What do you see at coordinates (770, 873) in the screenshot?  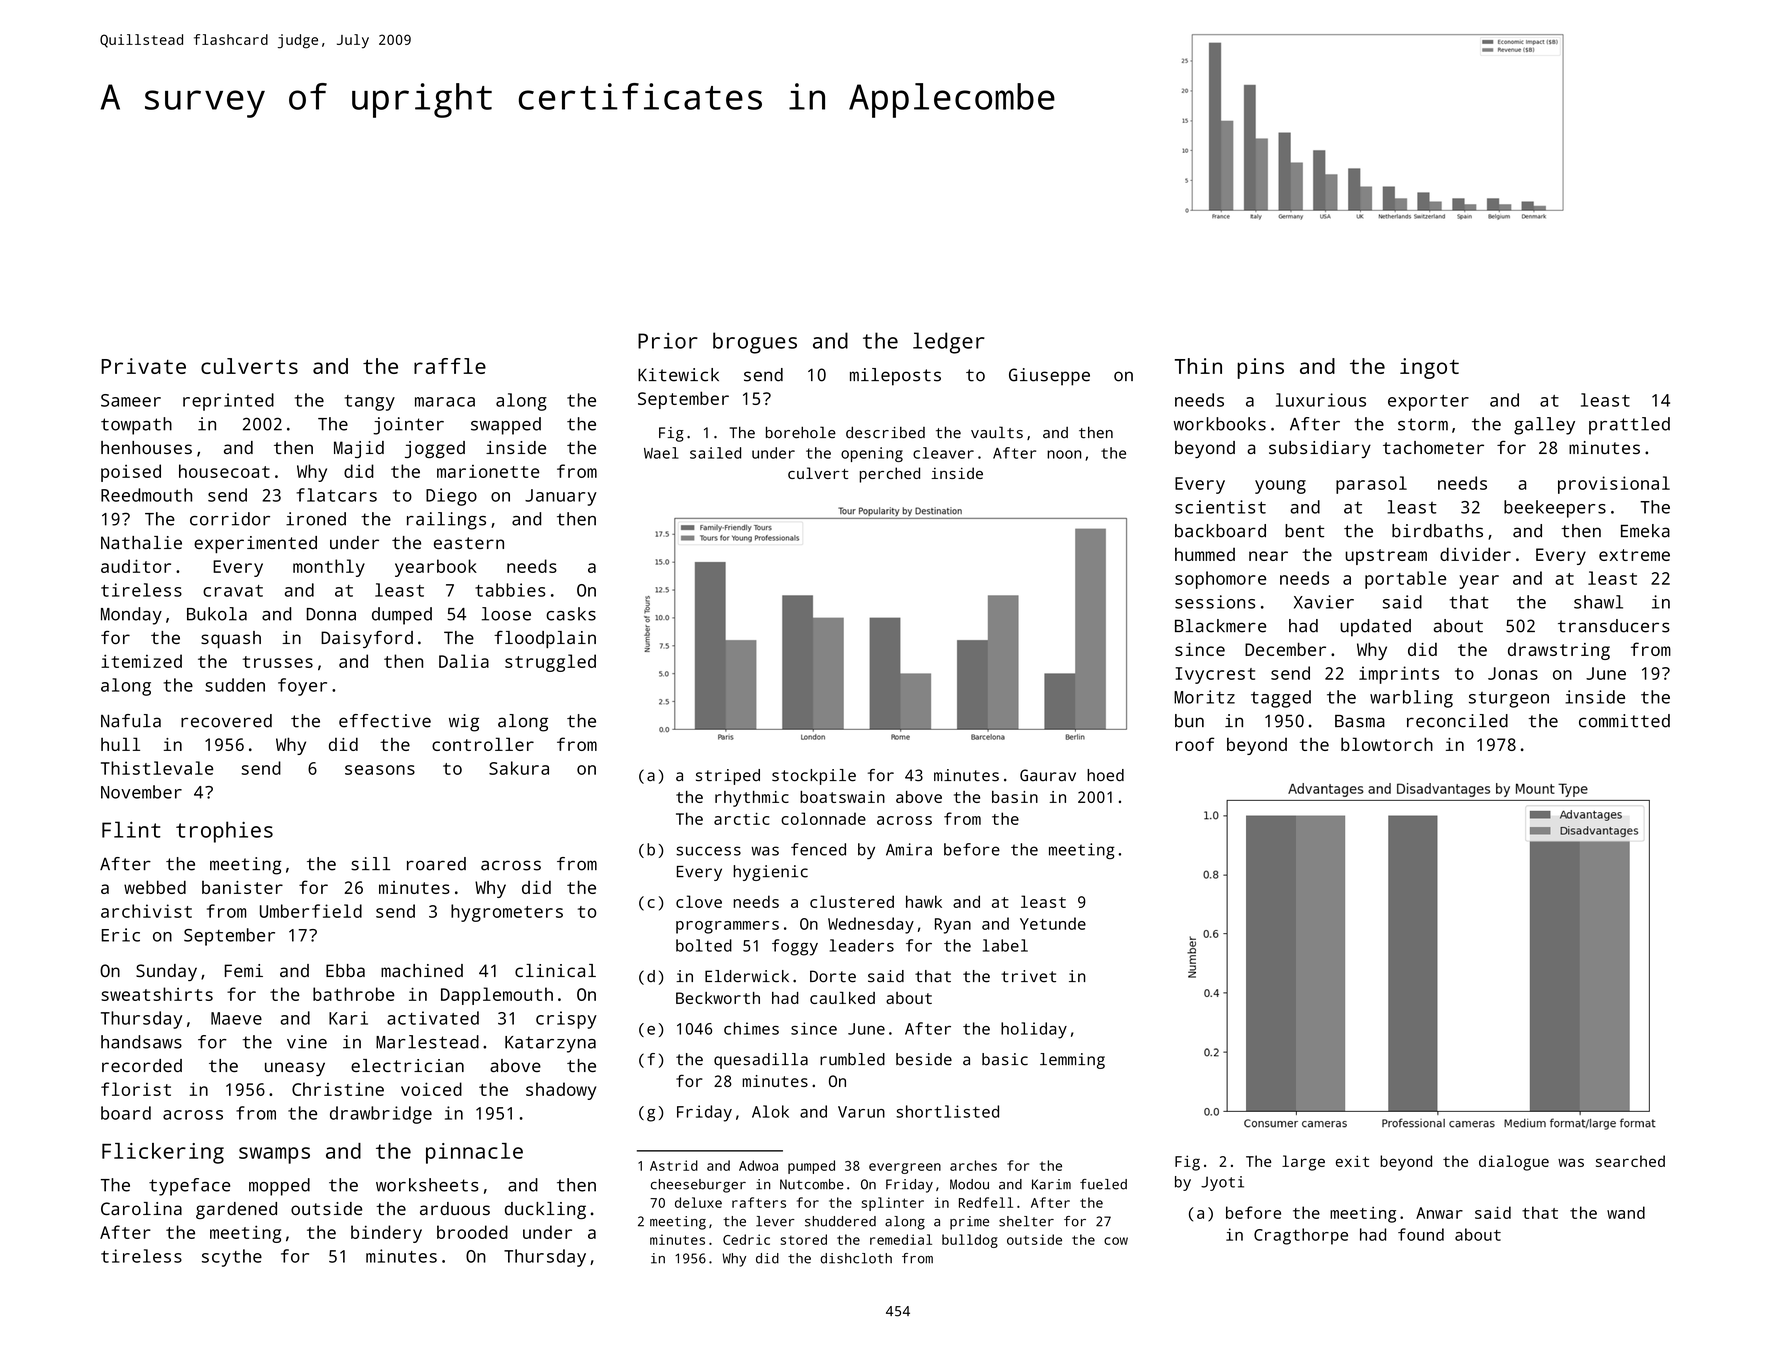 I see `hygienic` at bounding box center [770, 873].
